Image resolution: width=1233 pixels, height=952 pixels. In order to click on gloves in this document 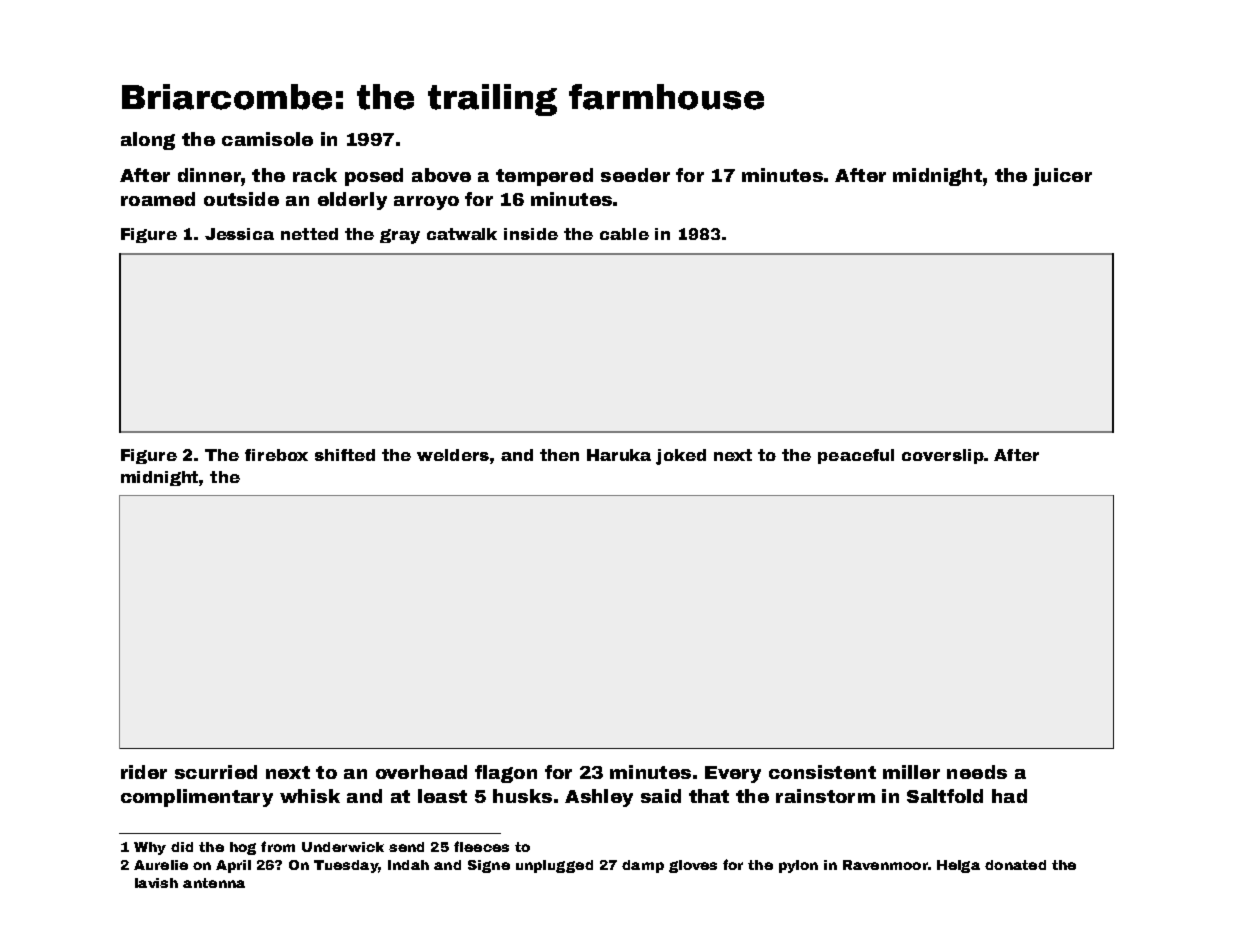, I will do `click(693, 866)`.
